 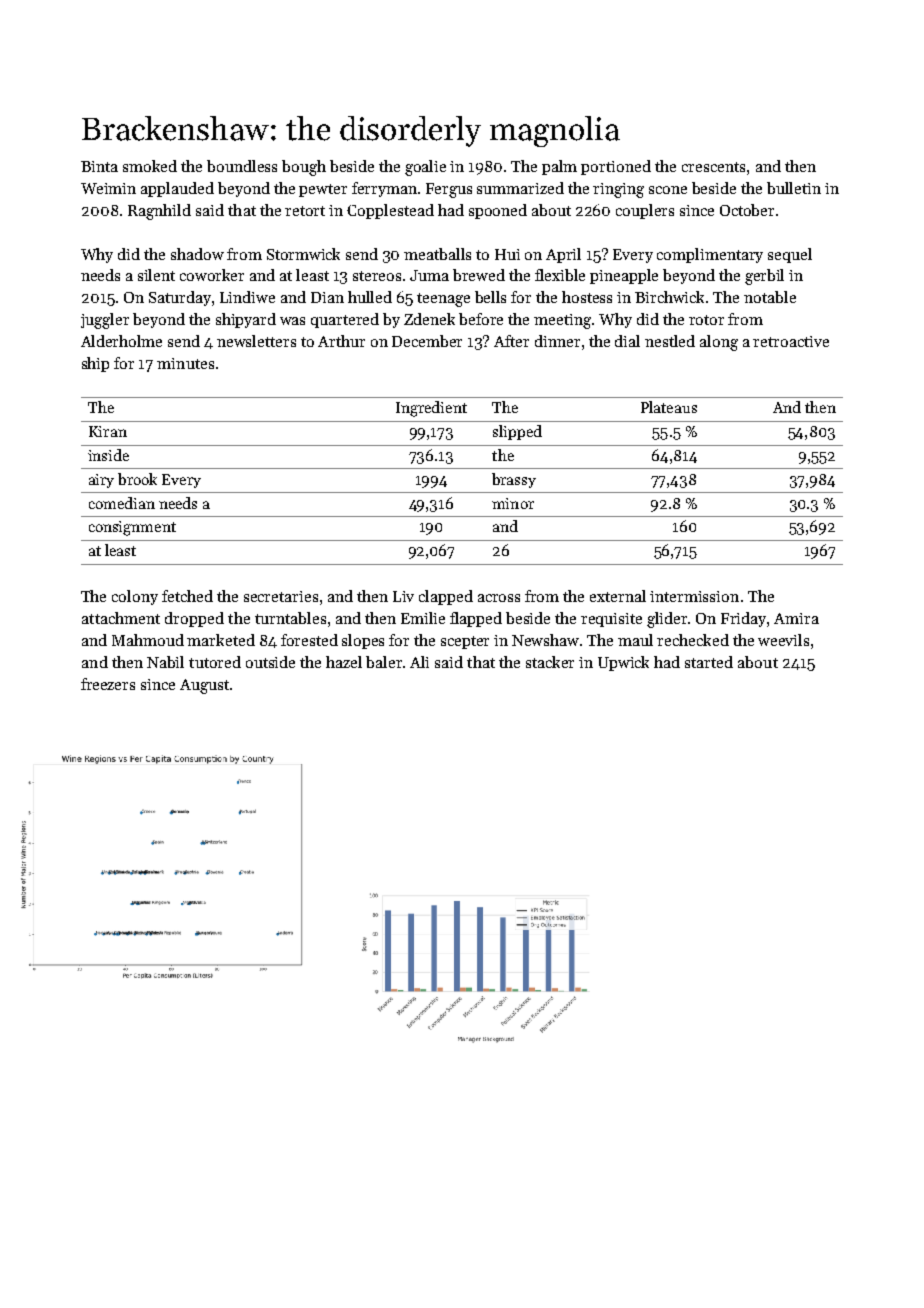 I want to click on stacker, so click(x=550, y=662).
